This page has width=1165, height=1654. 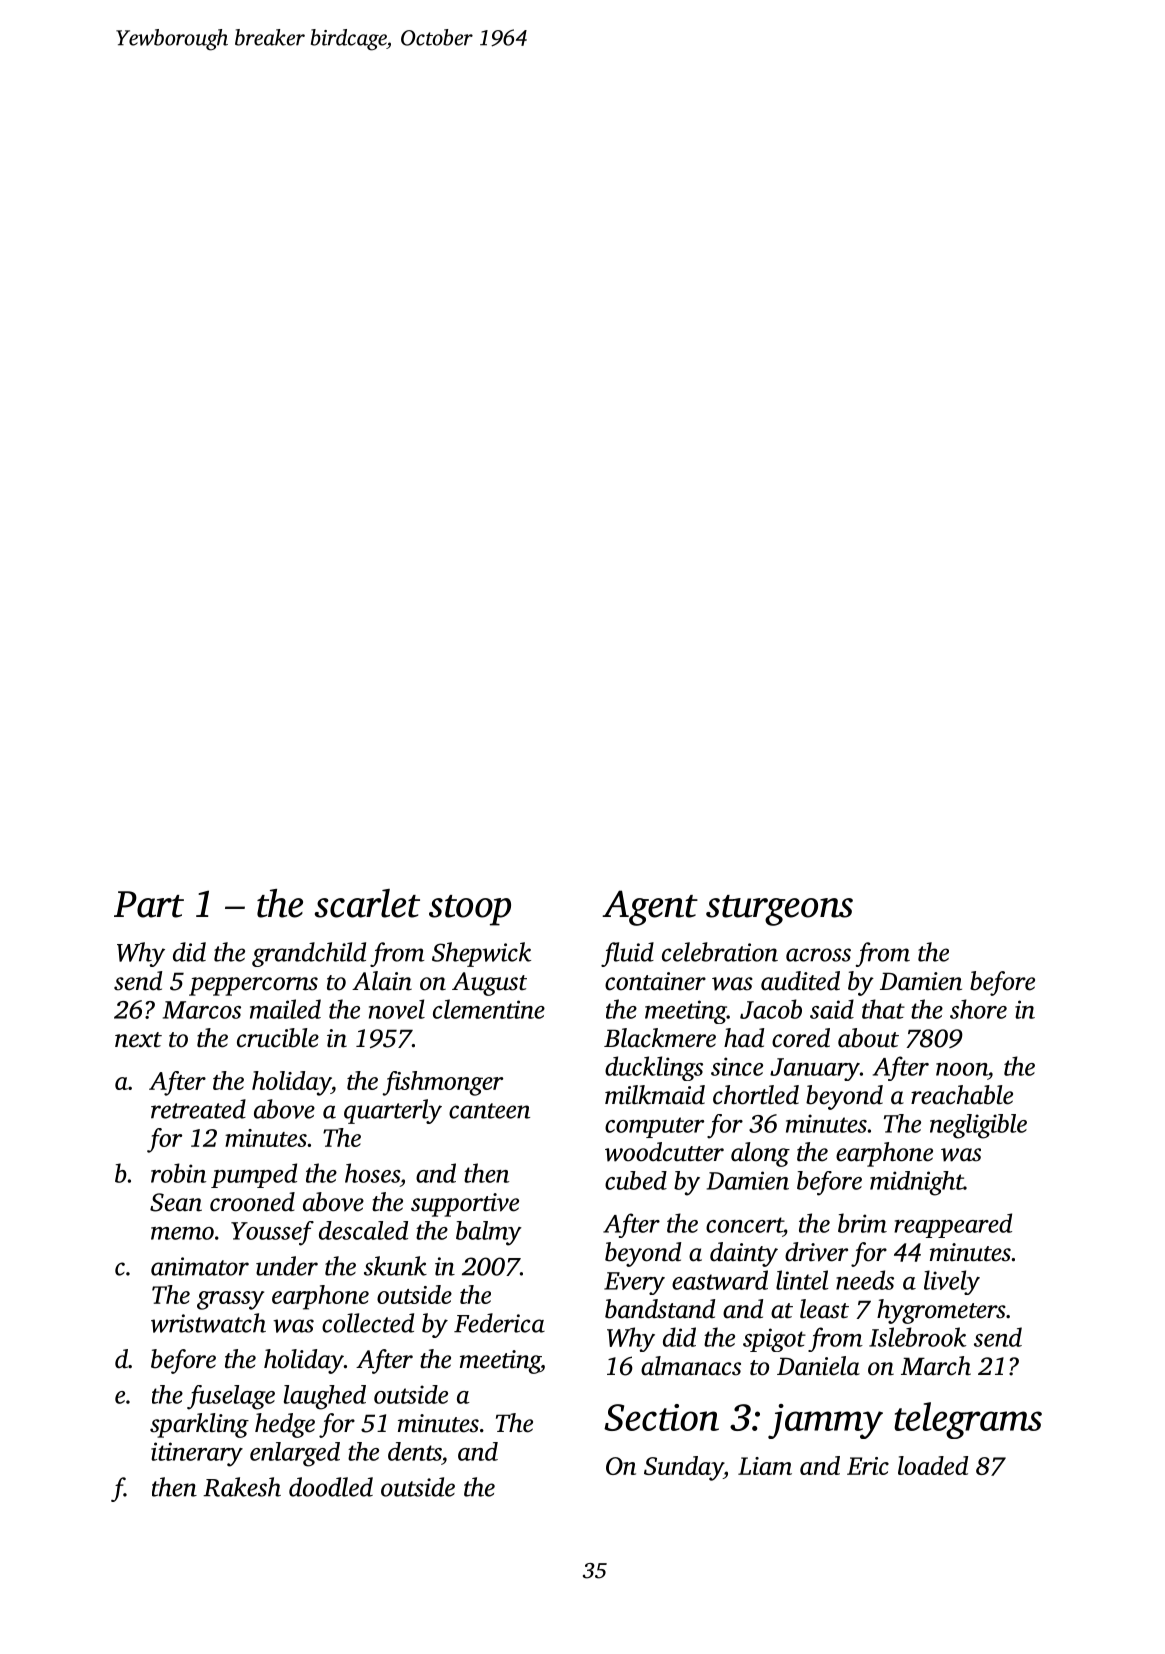 What do you see at coordinates (650, 908) in the page?
I see `Agent` at bounding box center [650, 908].
